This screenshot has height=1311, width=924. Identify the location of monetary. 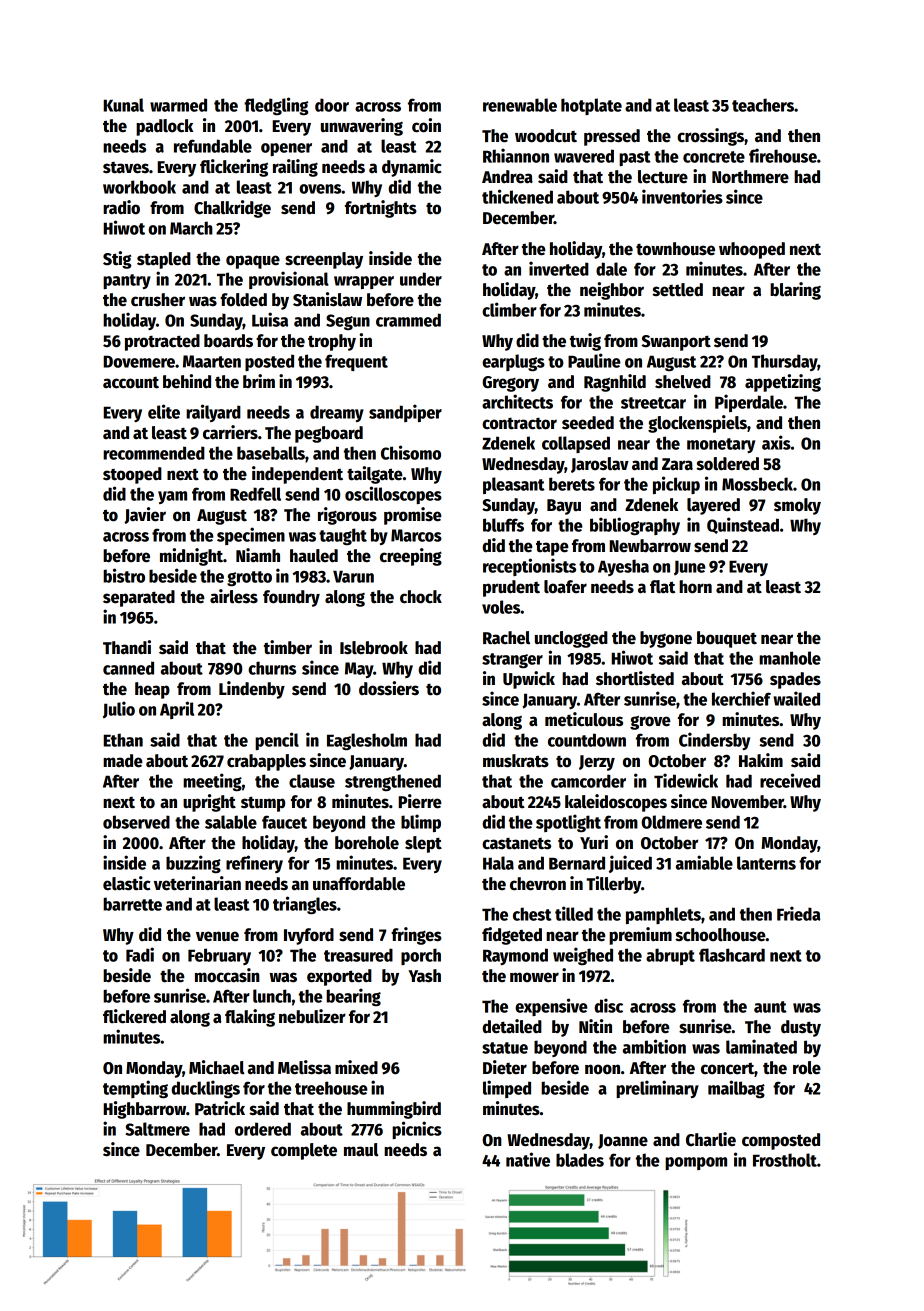
(721, 445).
